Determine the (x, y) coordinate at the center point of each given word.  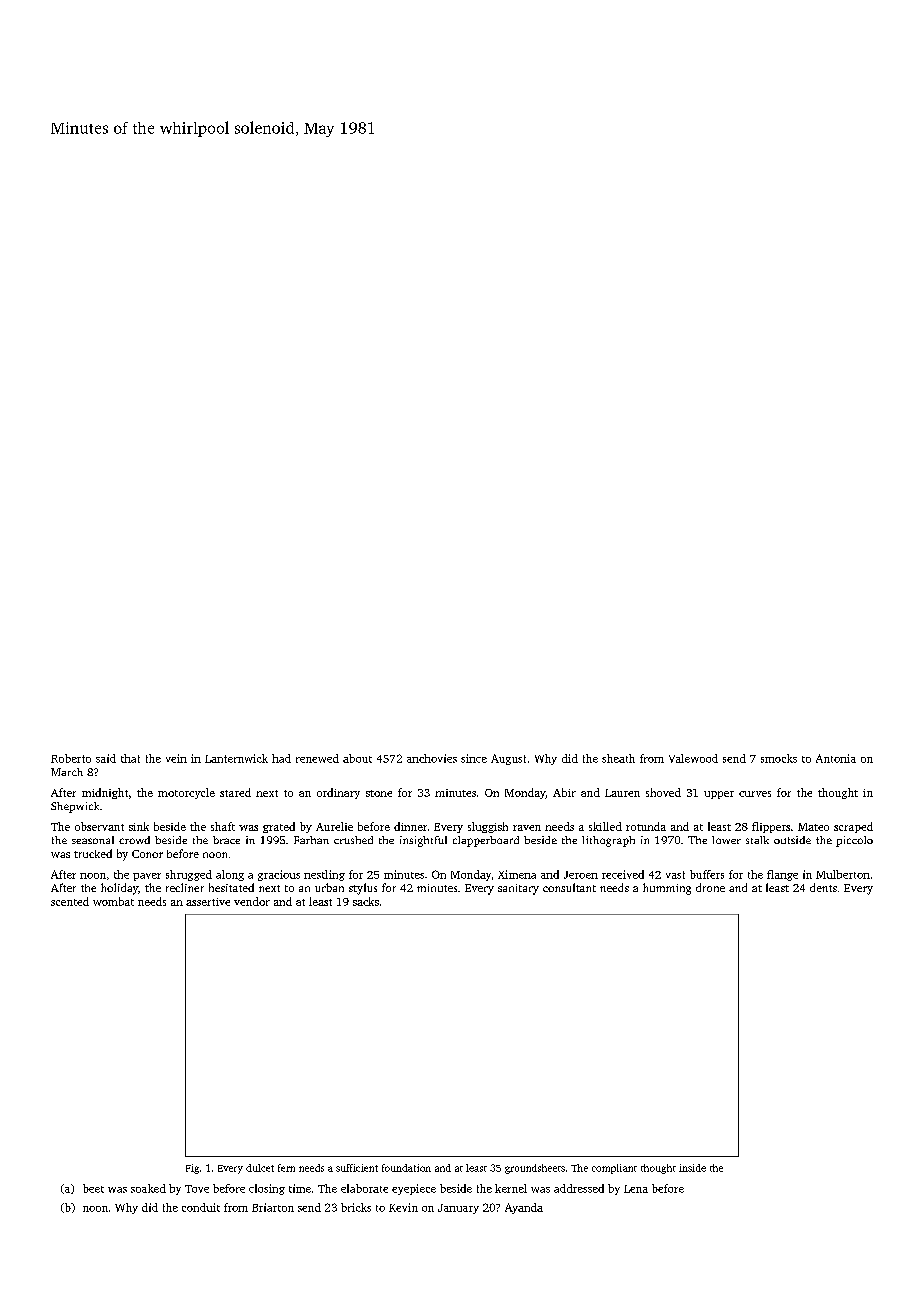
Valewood (693, 758)
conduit (201, 1207)
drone (710, 887)
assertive (208, 902)
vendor (252, 901)
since (474, 758)
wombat (113, 901)
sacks (366, 901)
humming (667, 889)
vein (176, 758)
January (458, 1209)
